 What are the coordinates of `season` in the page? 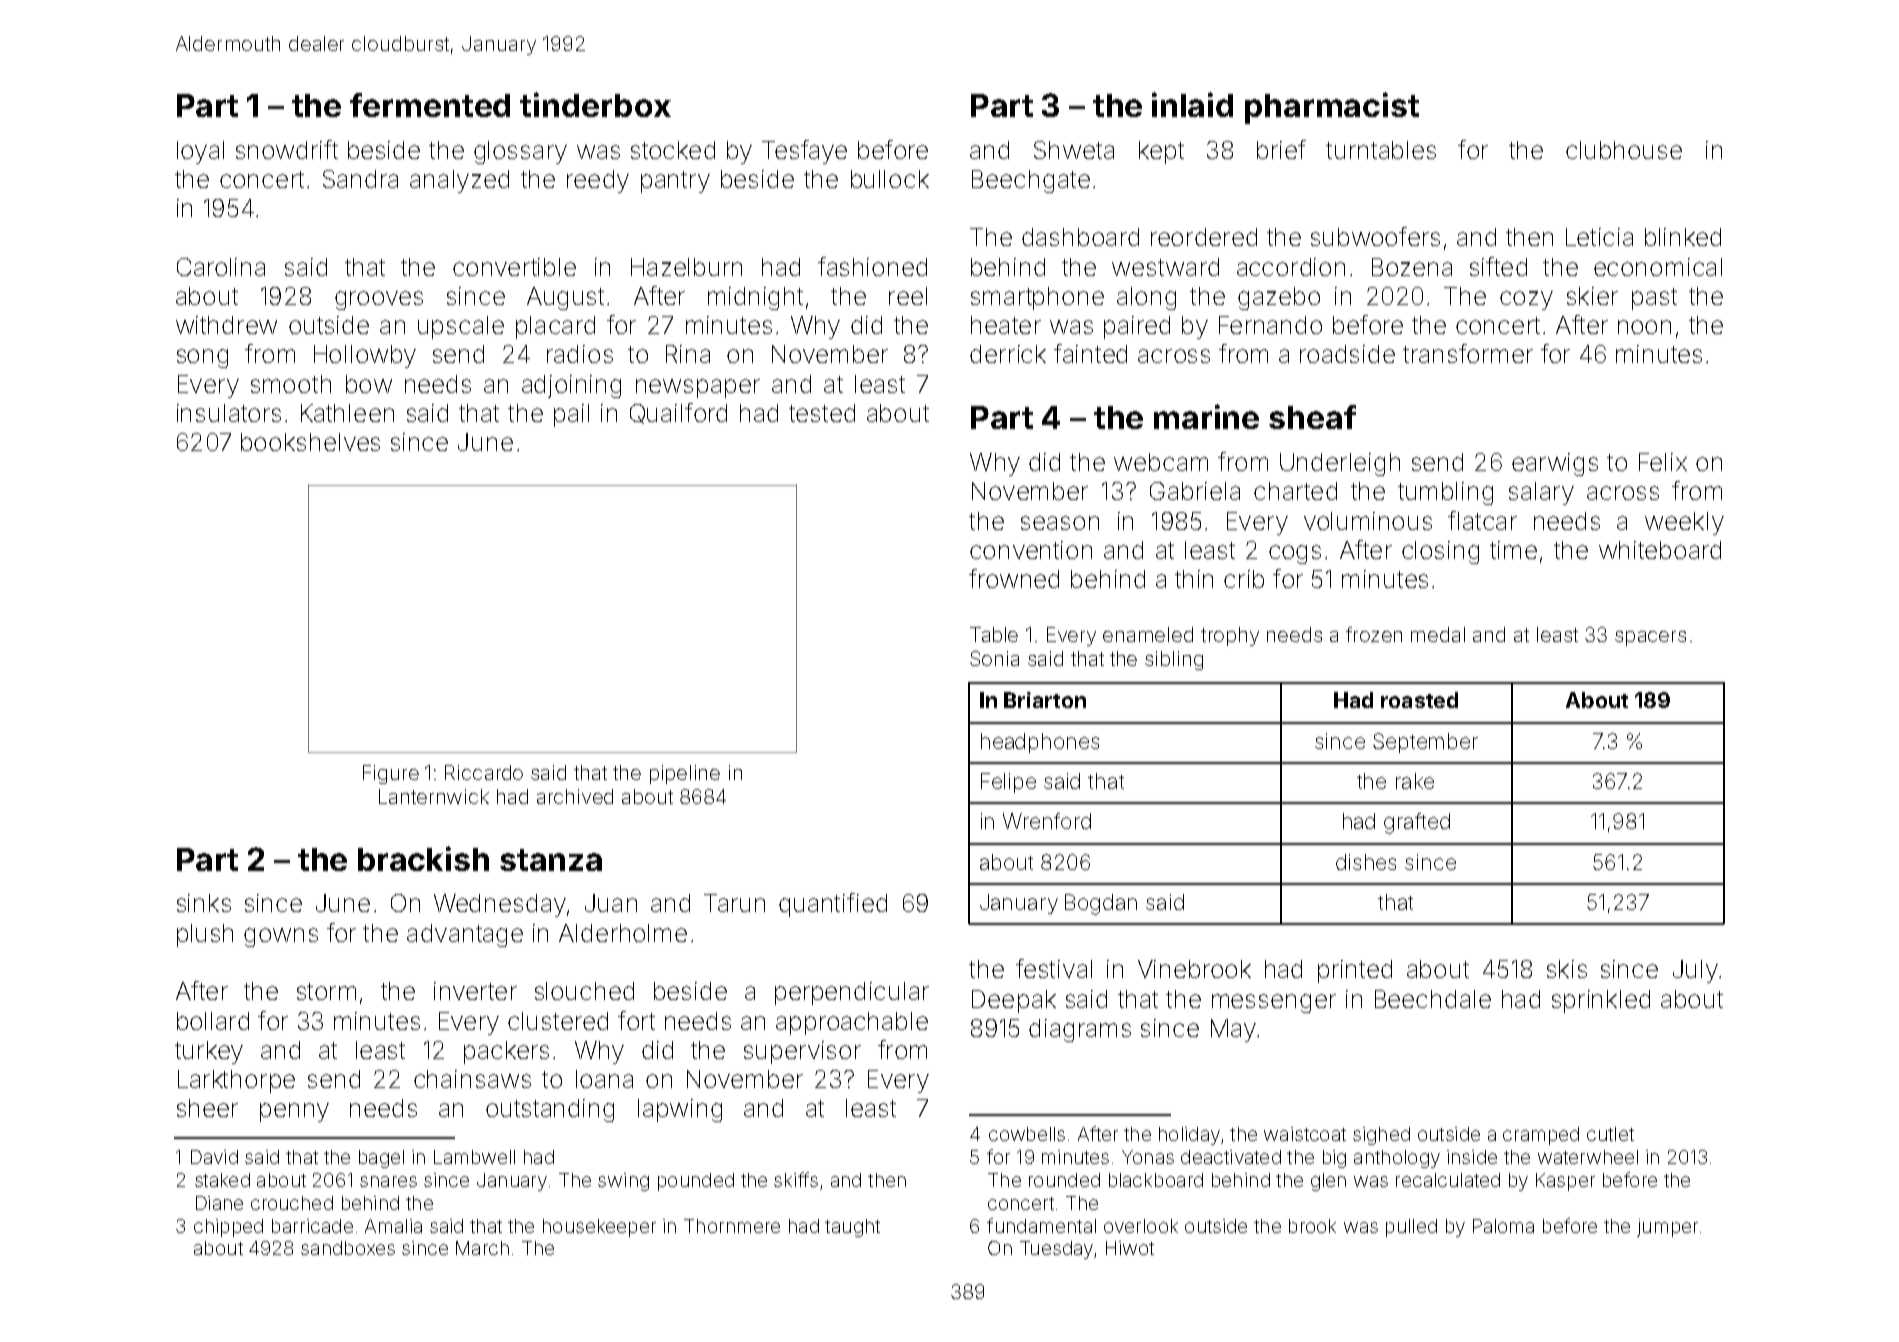 It's located at (1060, 523).
